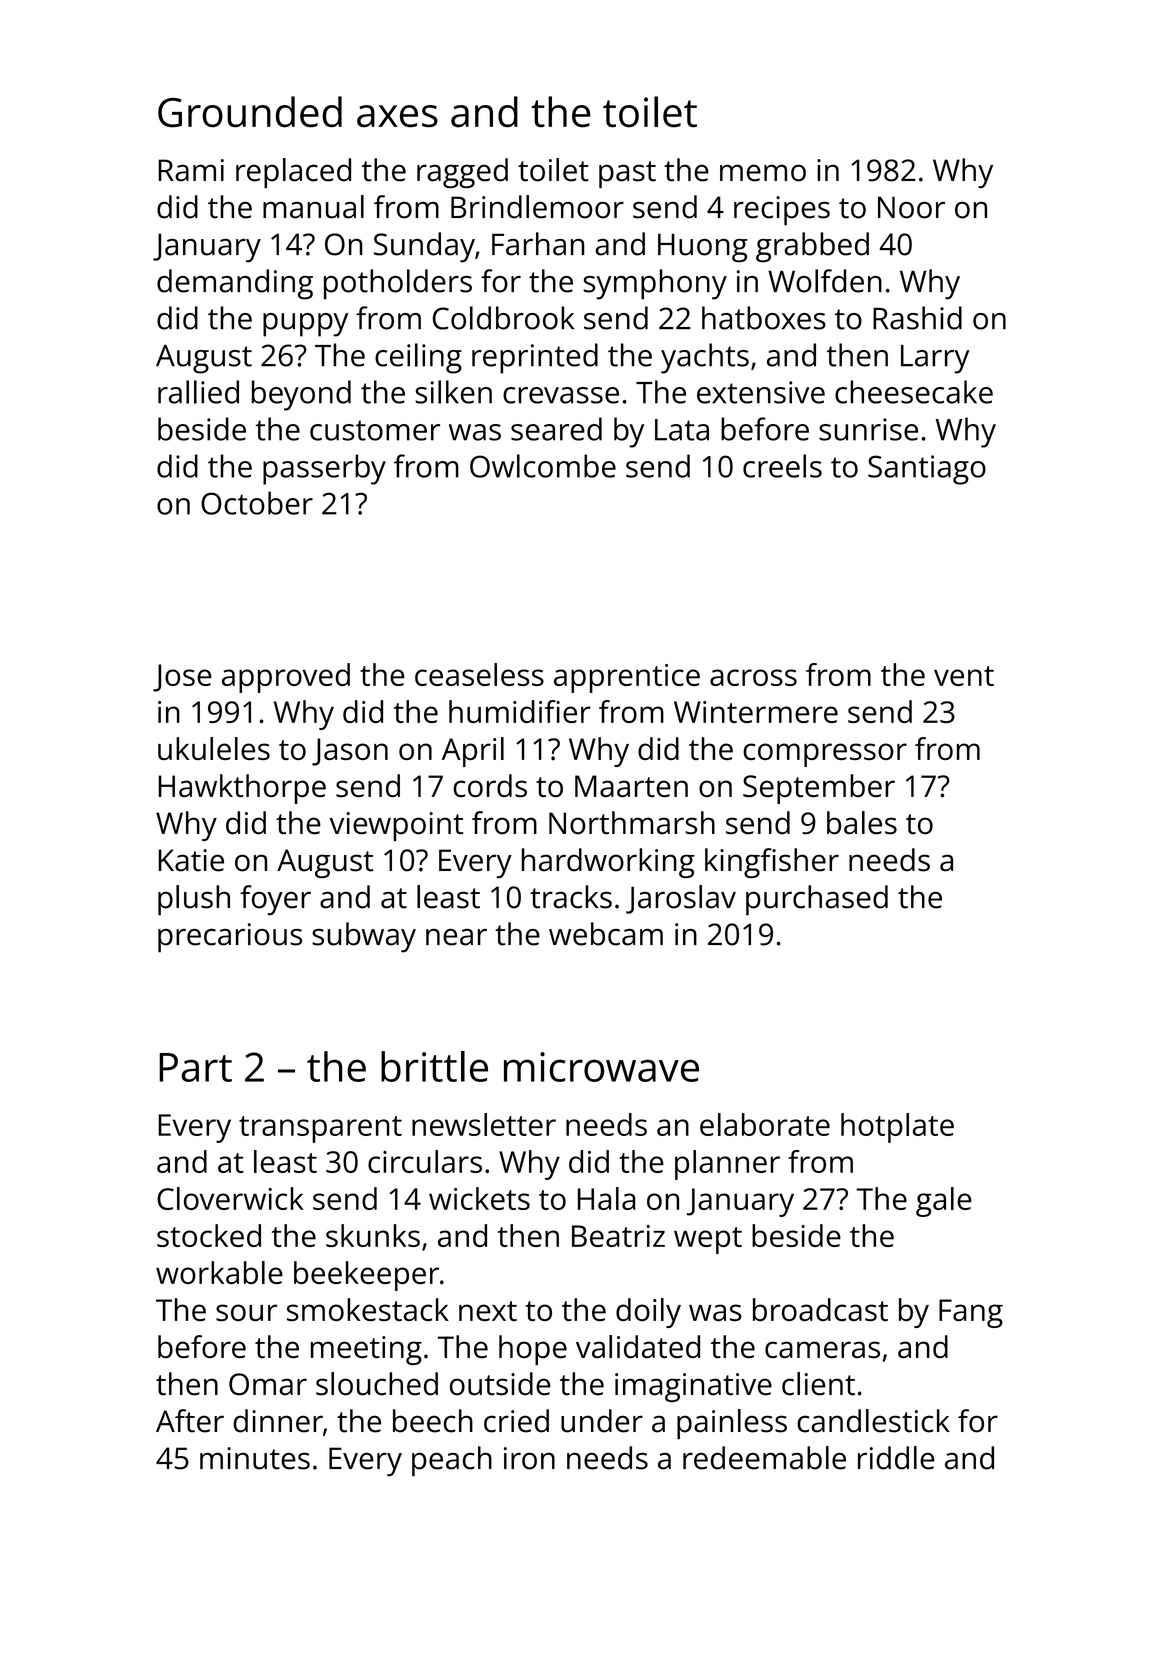 The width and height of the screenshot is (1165, 1654). I want to click on creels, so click(782, 466).
